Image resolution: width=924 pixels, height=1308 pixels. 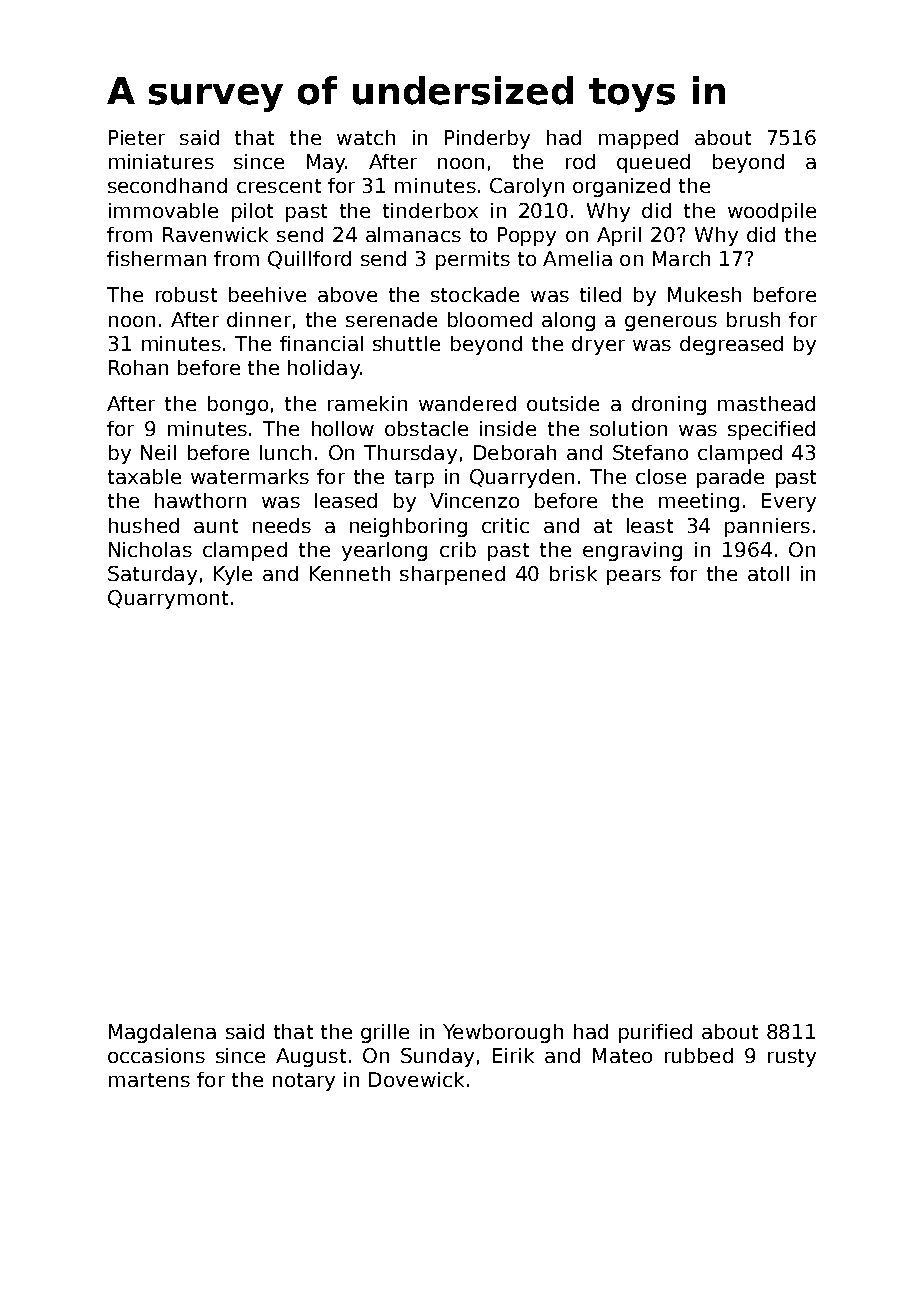 I want to click on Kenneth, so click(x=350, y=573).
